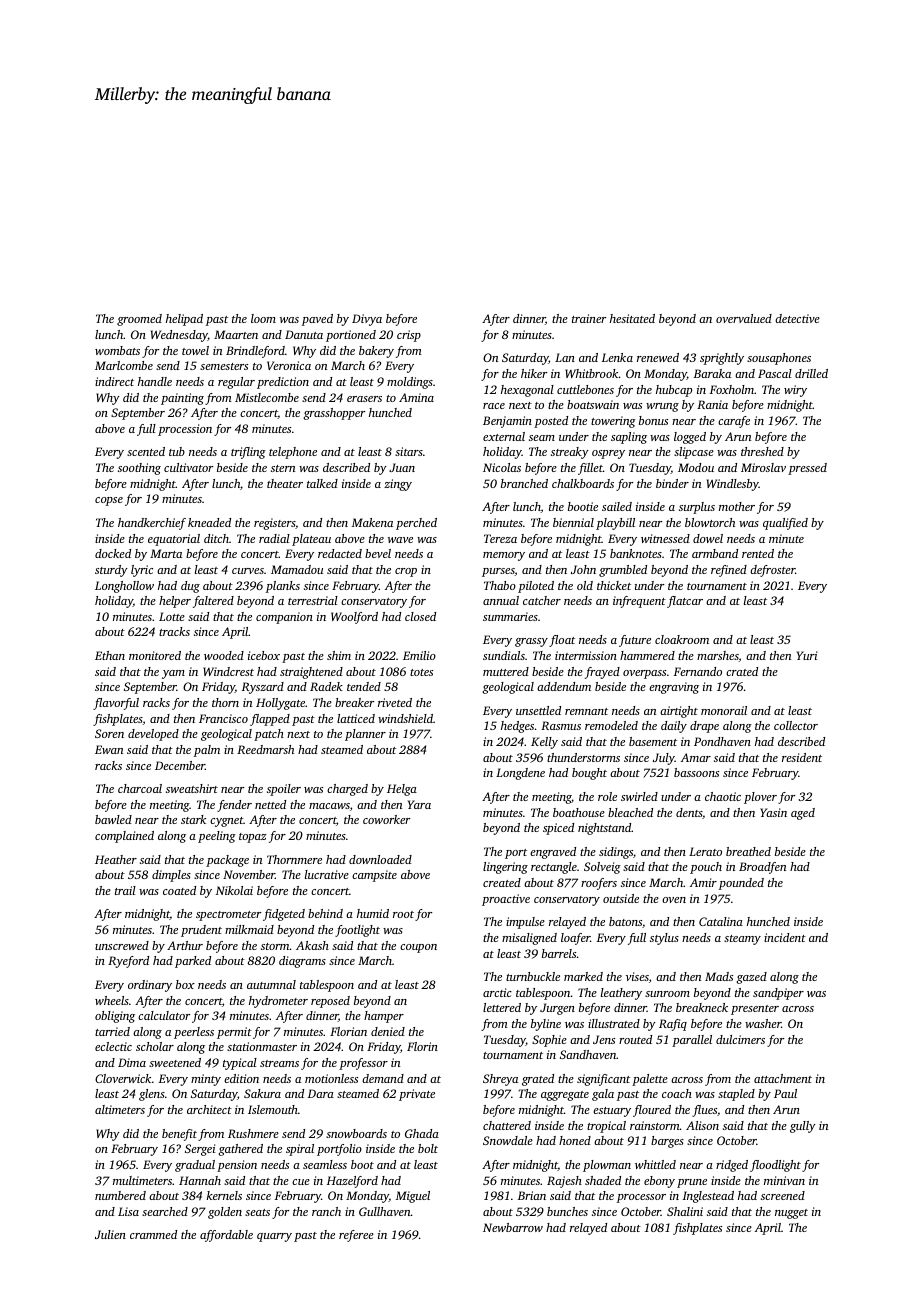 The height and width of the screenshot is (1308, 924). Describe the element at coordinates (803, 814) in the screenshot. I see `aged` at that location.
